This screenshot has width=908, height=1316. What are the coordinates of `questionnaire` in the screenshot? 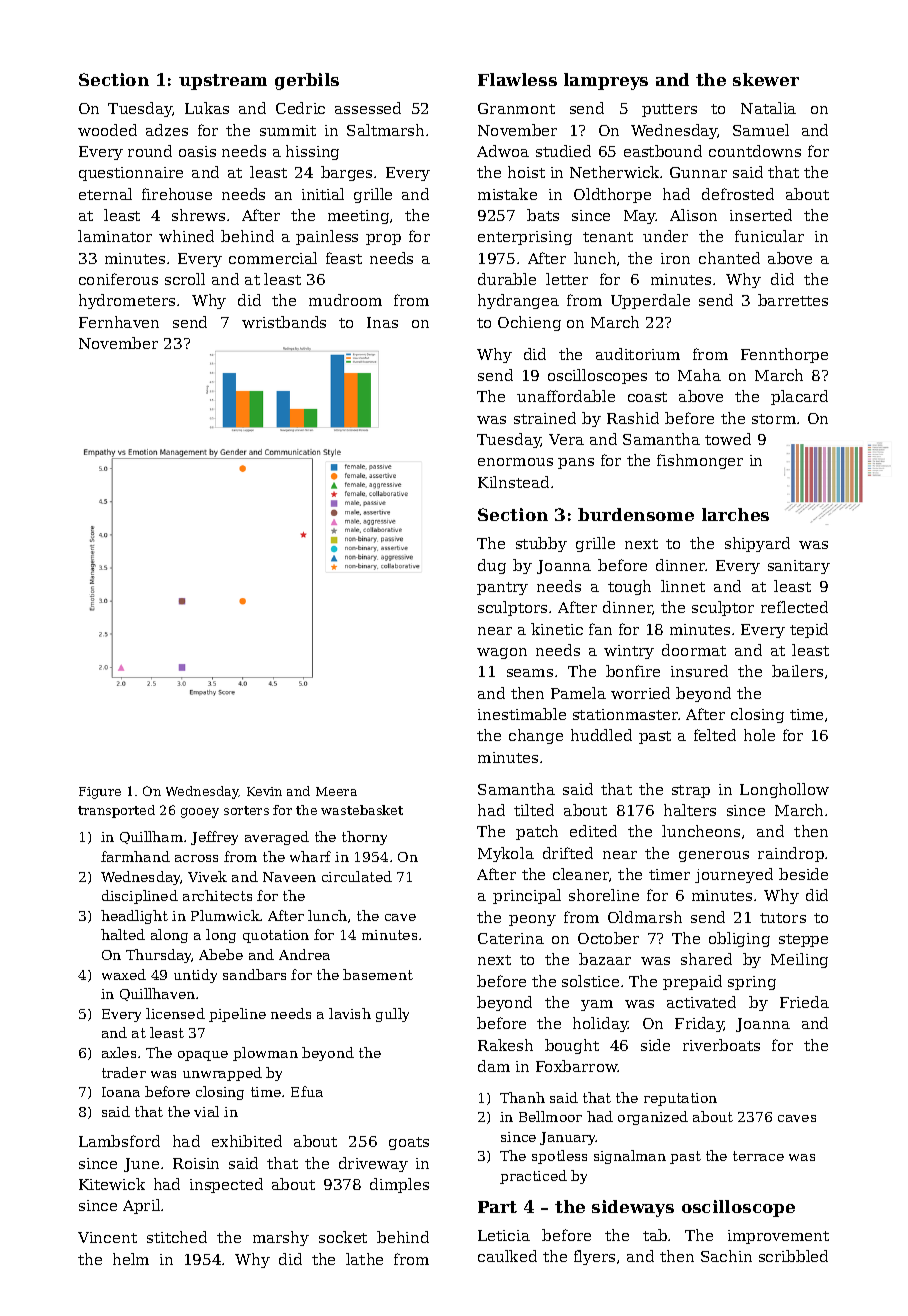 It's located at (131, 174).
